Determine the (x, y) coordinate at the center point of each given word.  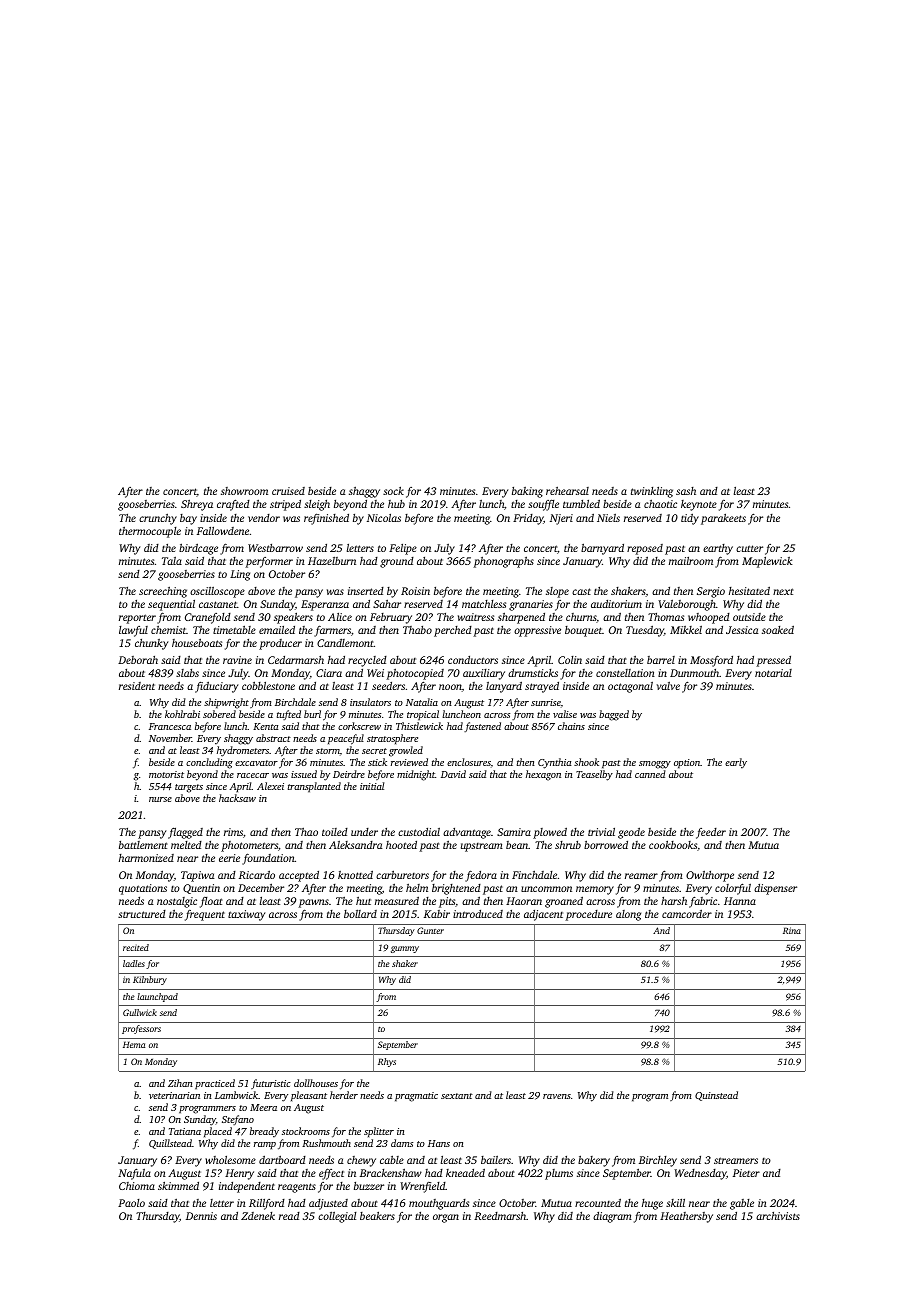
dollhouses (316, 1083)
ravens (557, 1096)
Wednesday (700, 1174)
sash (686, 491)
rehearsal (567, 491)
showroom (244, 491)
